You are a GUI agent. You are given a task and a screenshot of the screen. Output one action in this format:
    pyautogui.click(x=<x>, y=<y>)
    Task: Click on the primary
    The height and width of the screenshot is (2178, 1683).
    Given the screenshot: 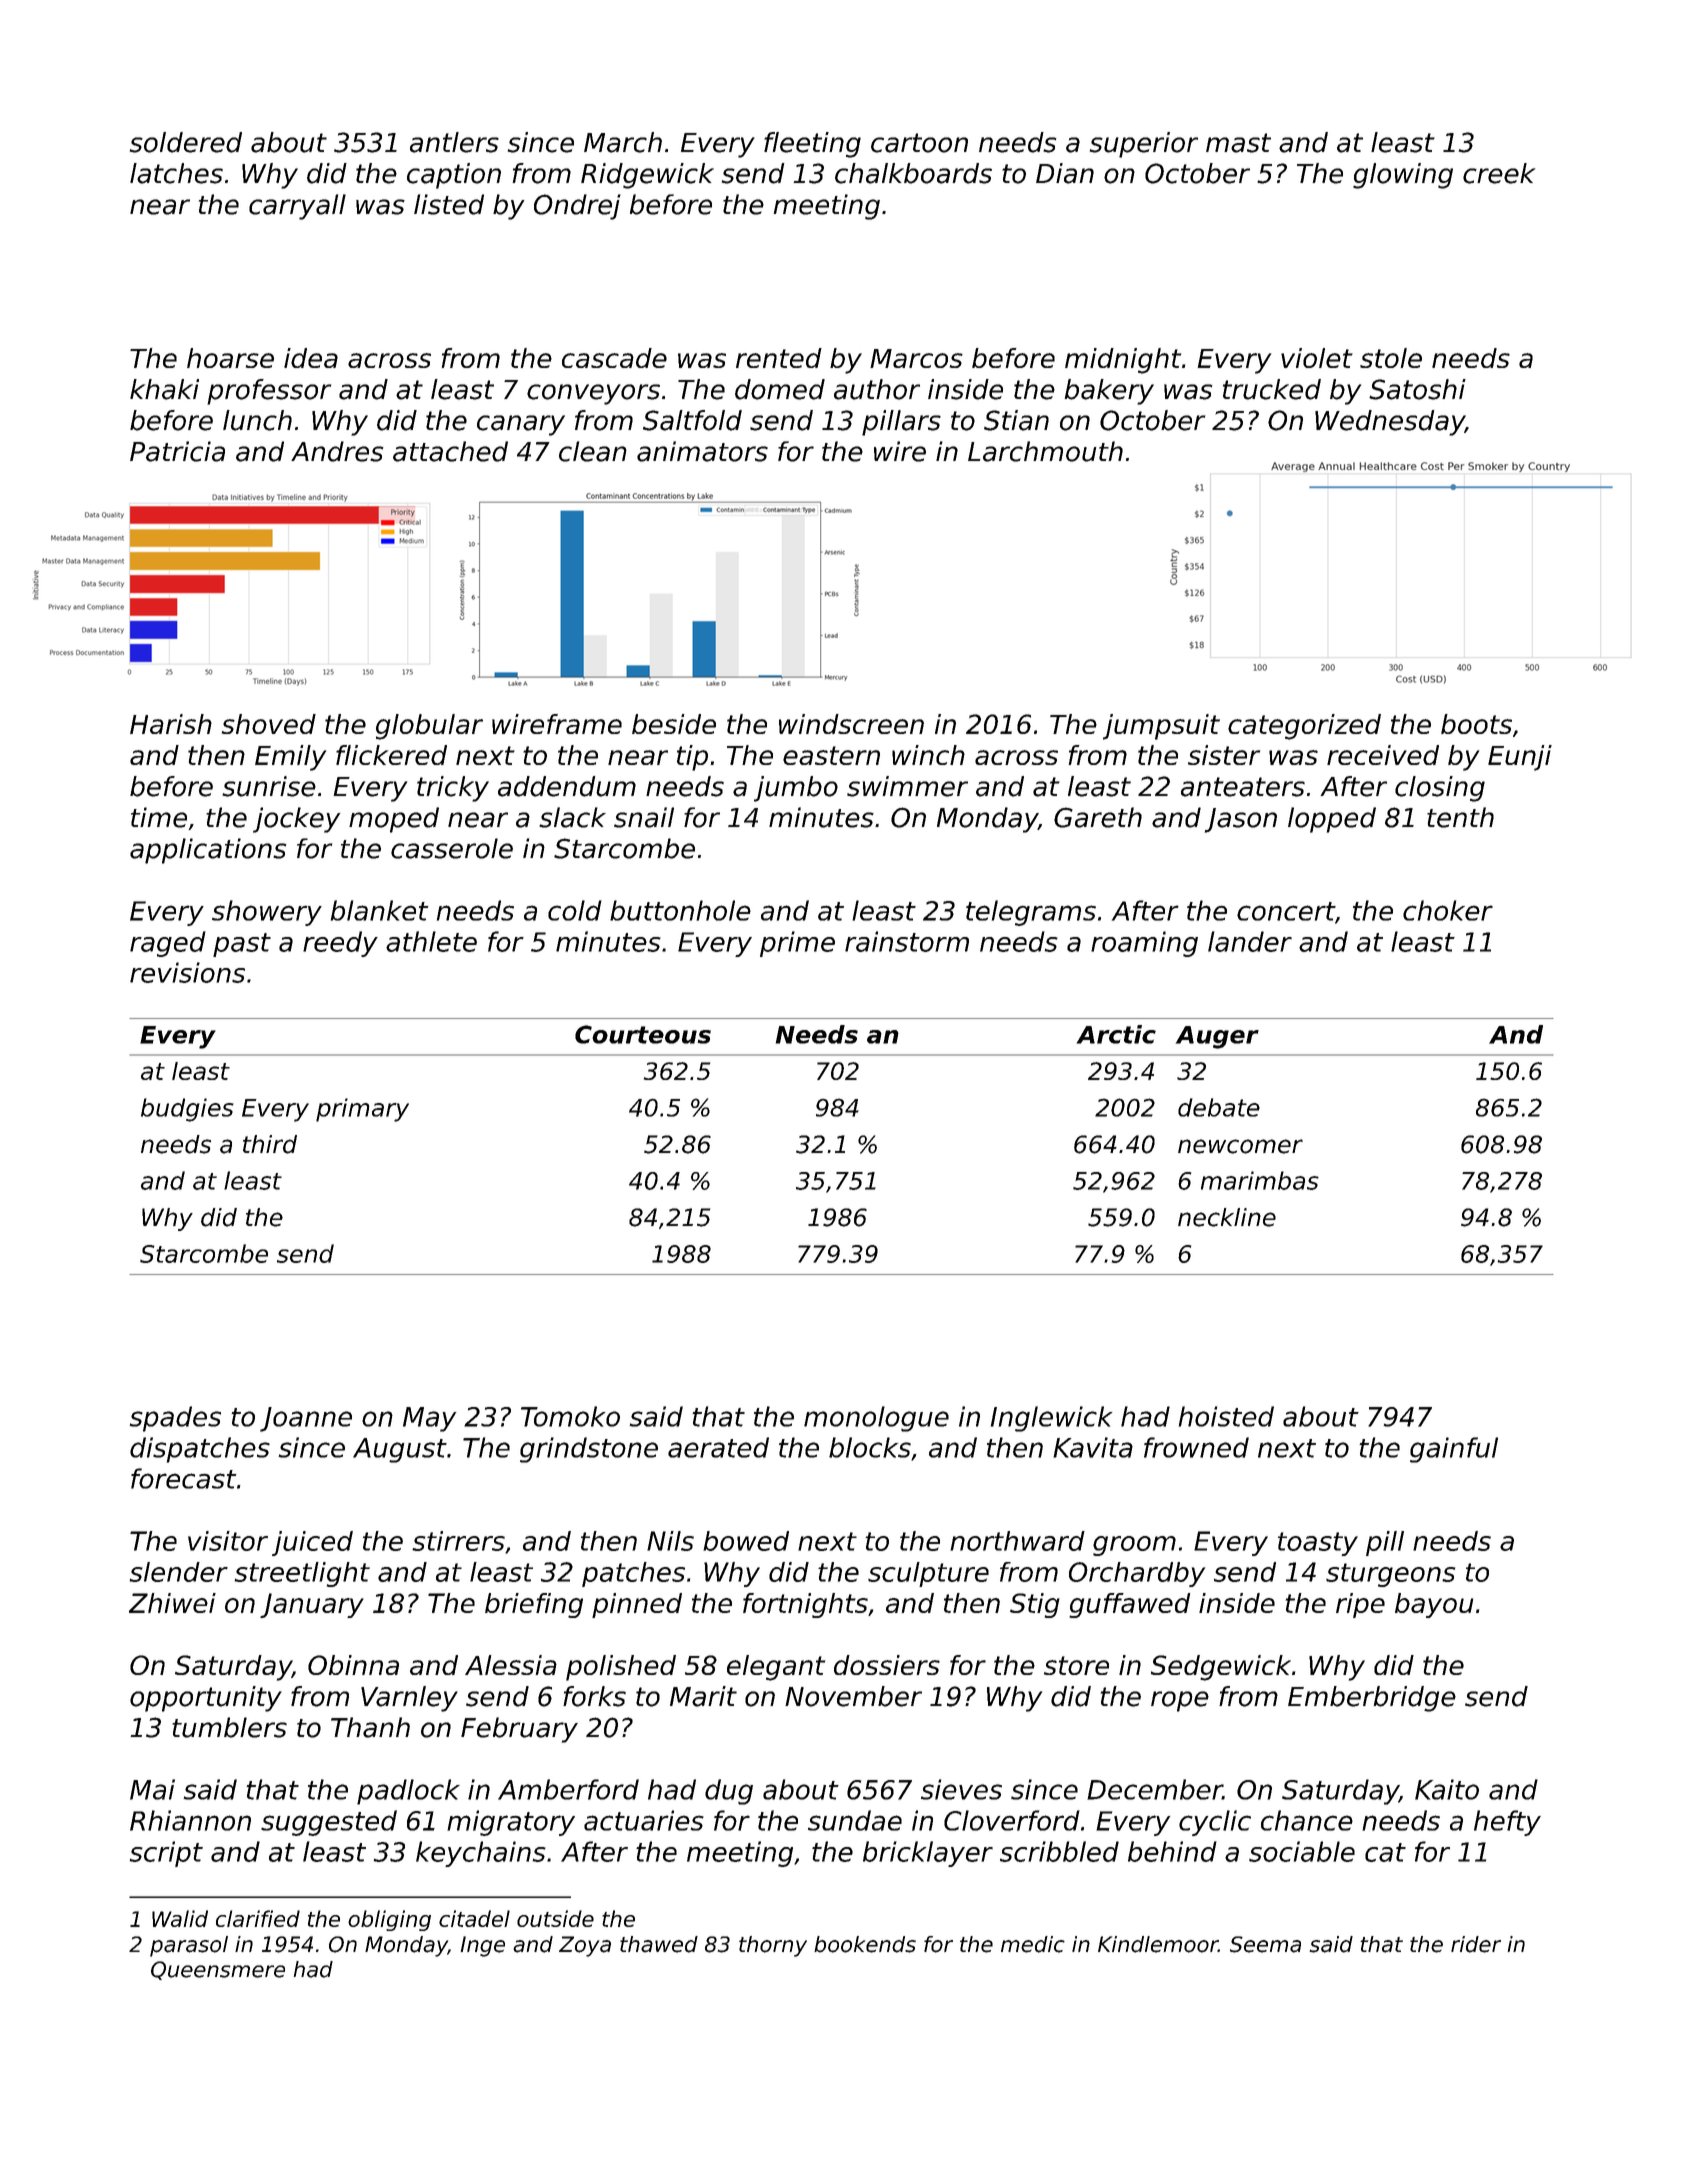 What is the action you would take?
    pyautogui.click(x=362, y=1110)
